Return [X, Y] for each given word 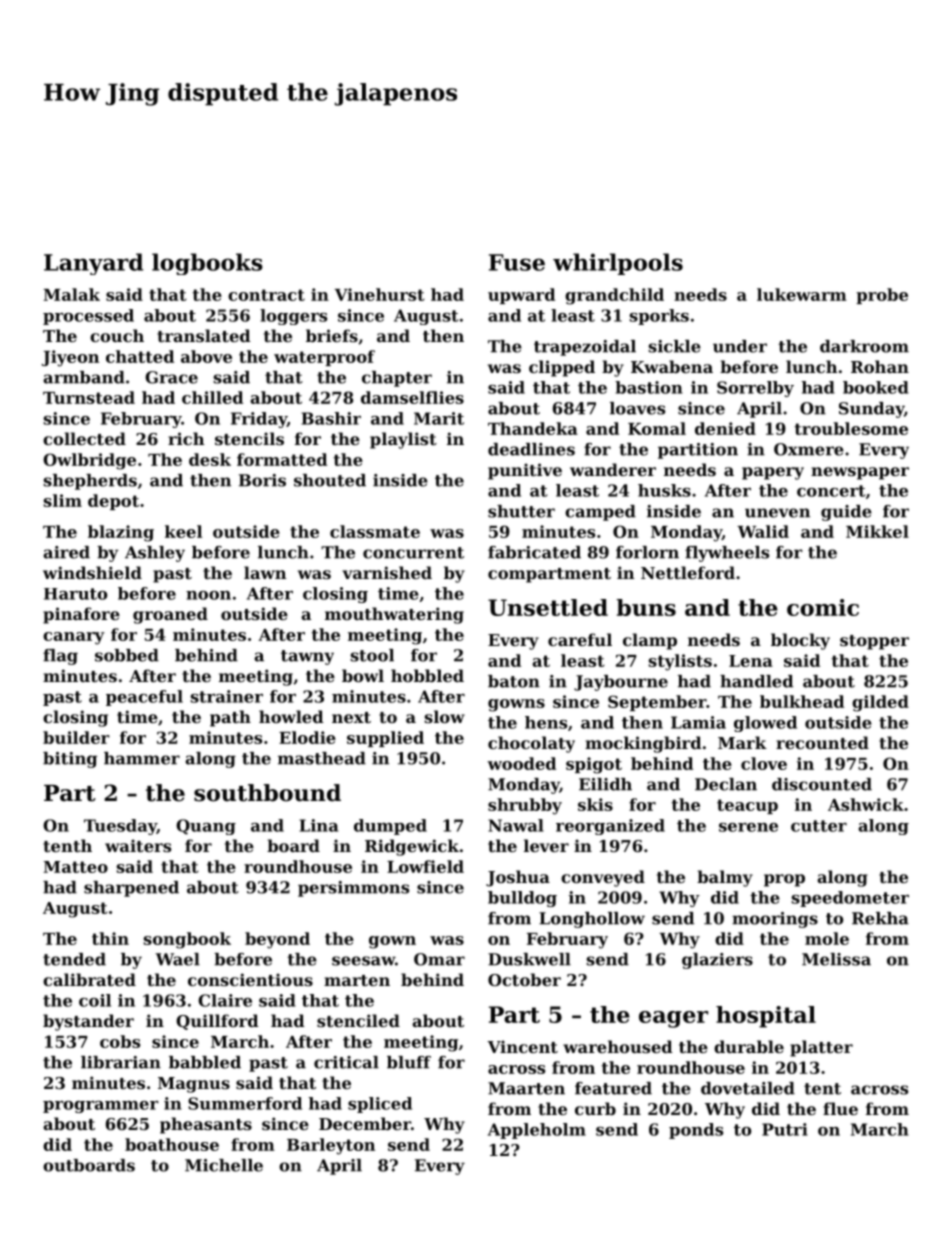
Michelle [224, 1165]
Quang [206, 827]
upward [521, 296]
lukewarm [802, 294]
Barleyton [331, 1146]
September [657, 703]
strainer [226, 696]
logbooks [207, 264]
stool [372, 655]
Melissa [836, 959]
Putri [785, 1129]
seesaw [363, 961]
